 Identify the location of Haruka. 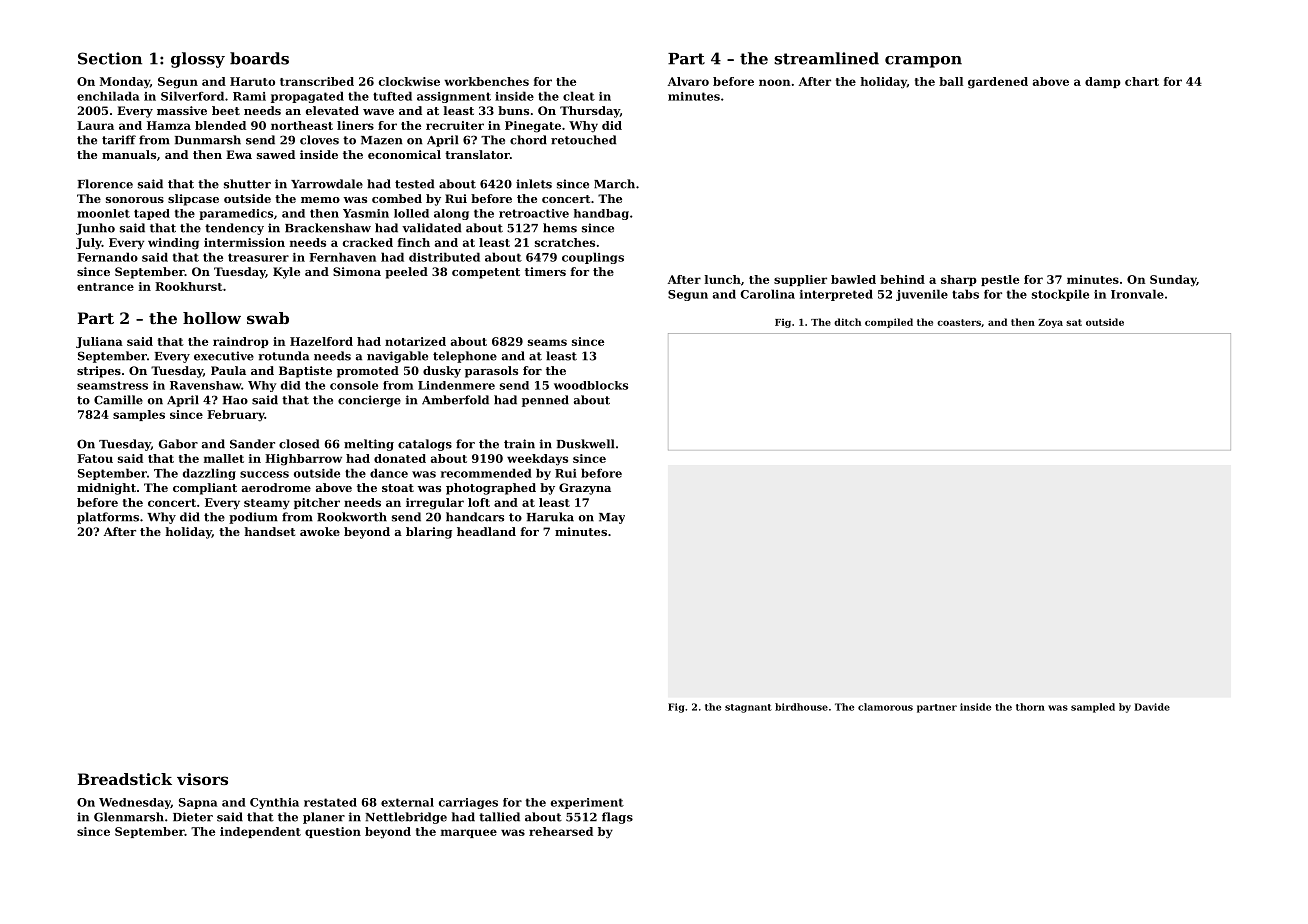
(550, 517).
